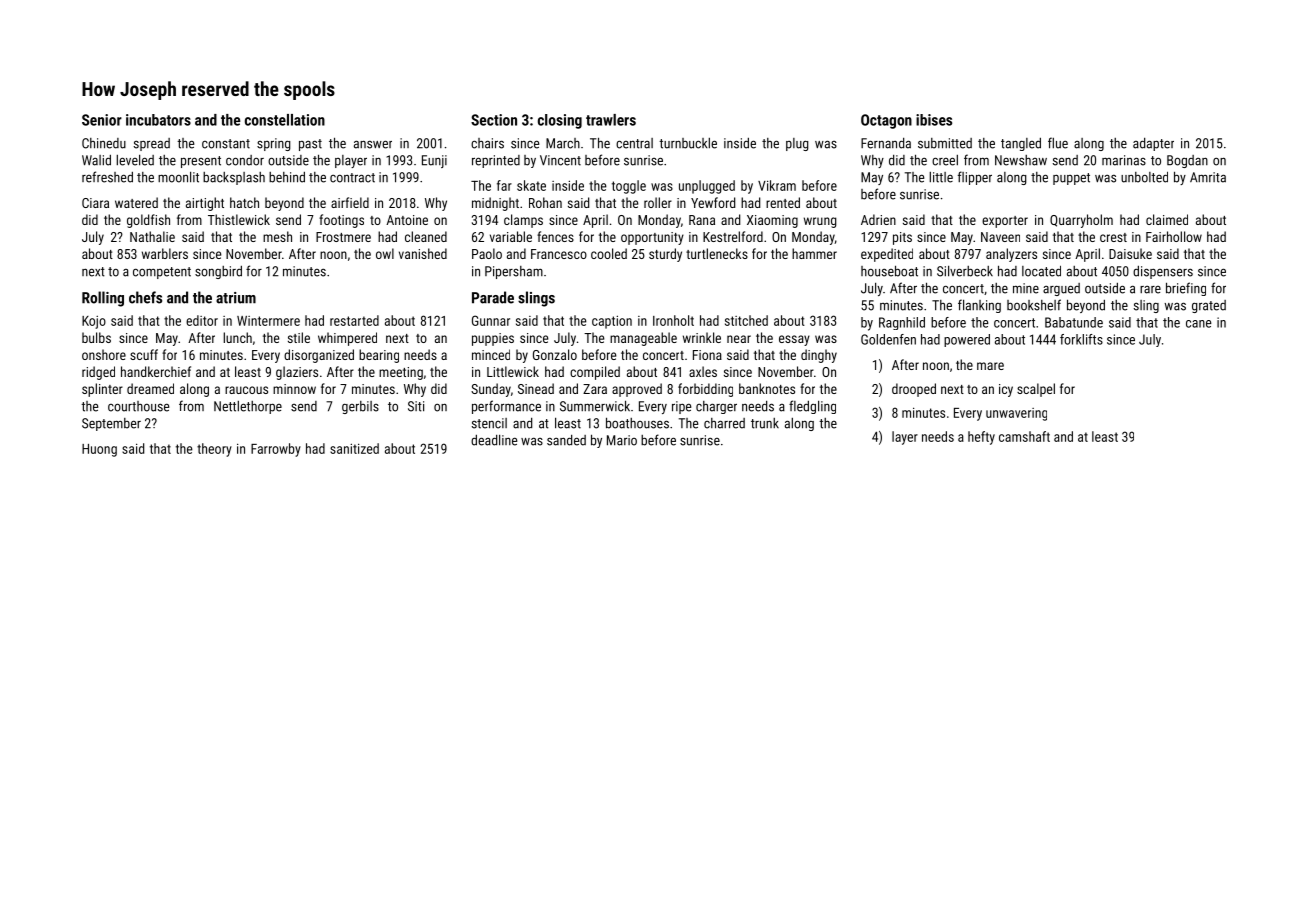 The image size is (1308, 924). What do you see at coordinates (1021, 160) in the document?
I see `Newshaw` at bounding box center [1021, 160].
